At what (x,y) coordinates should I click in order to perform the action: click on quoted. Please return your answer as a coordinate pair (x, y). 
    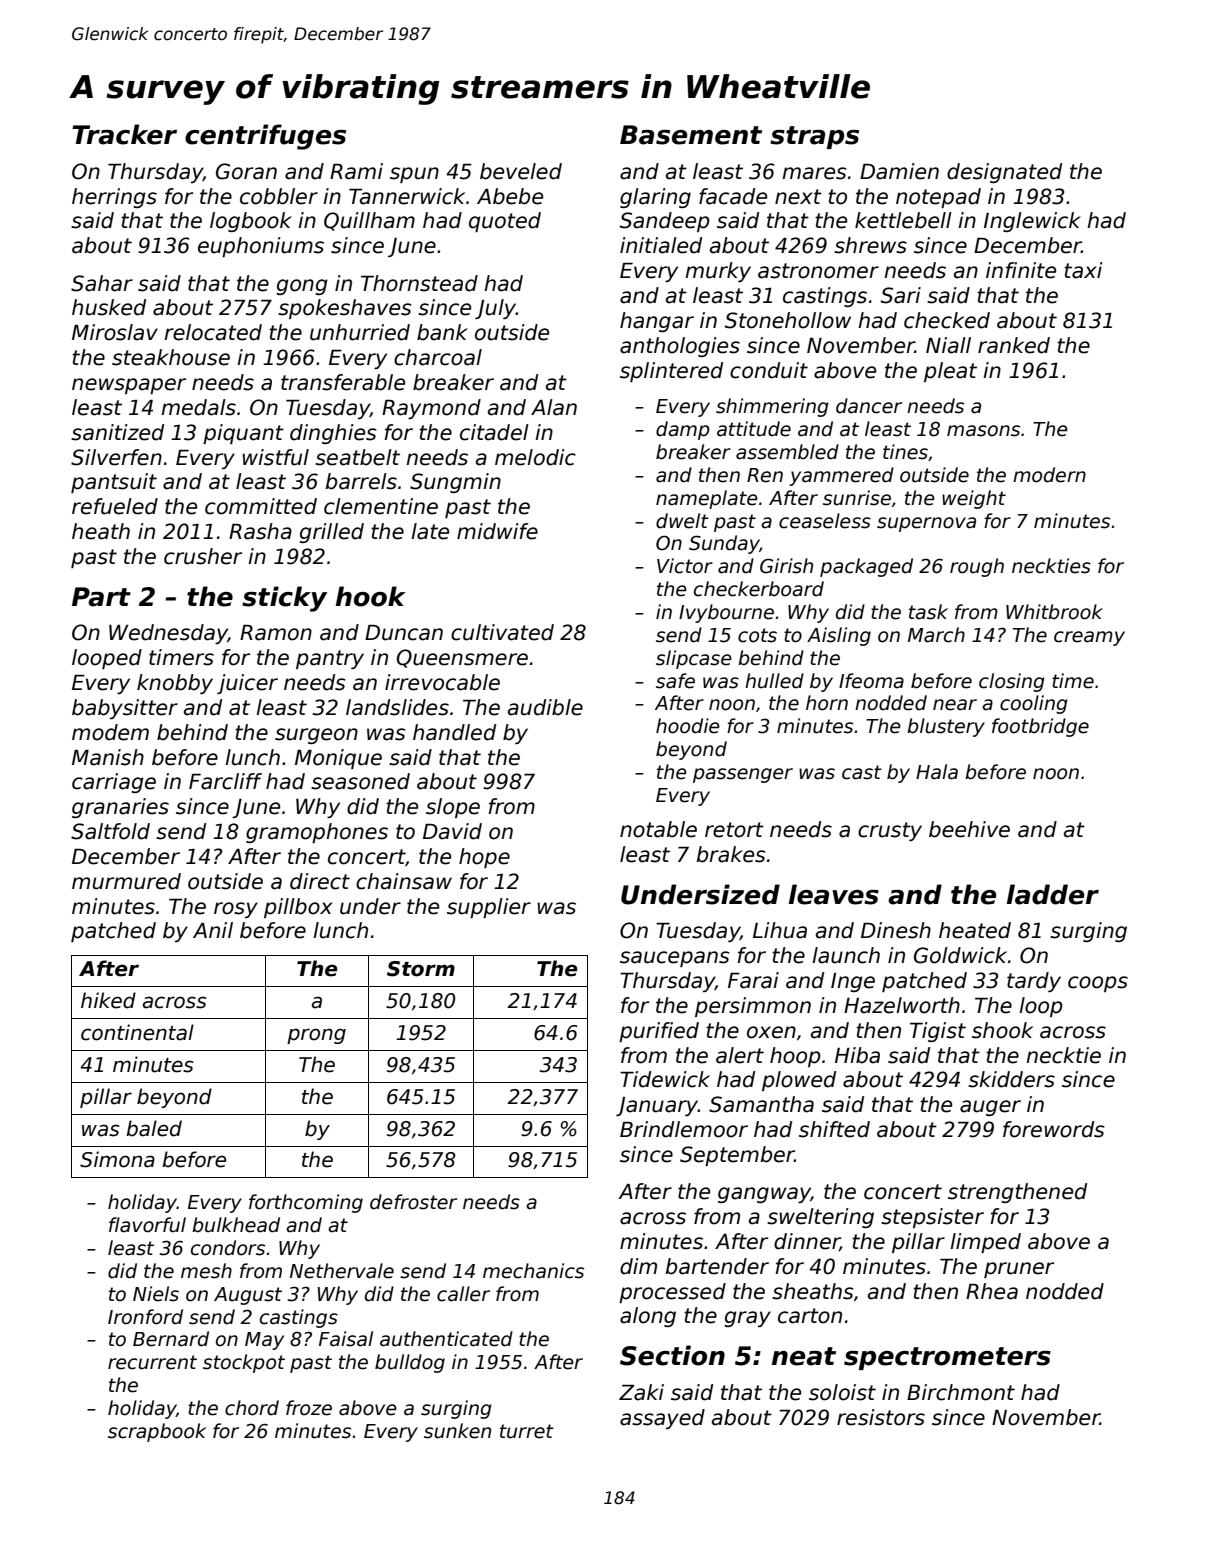
    Looking at the image, I should click on (505, 222).
